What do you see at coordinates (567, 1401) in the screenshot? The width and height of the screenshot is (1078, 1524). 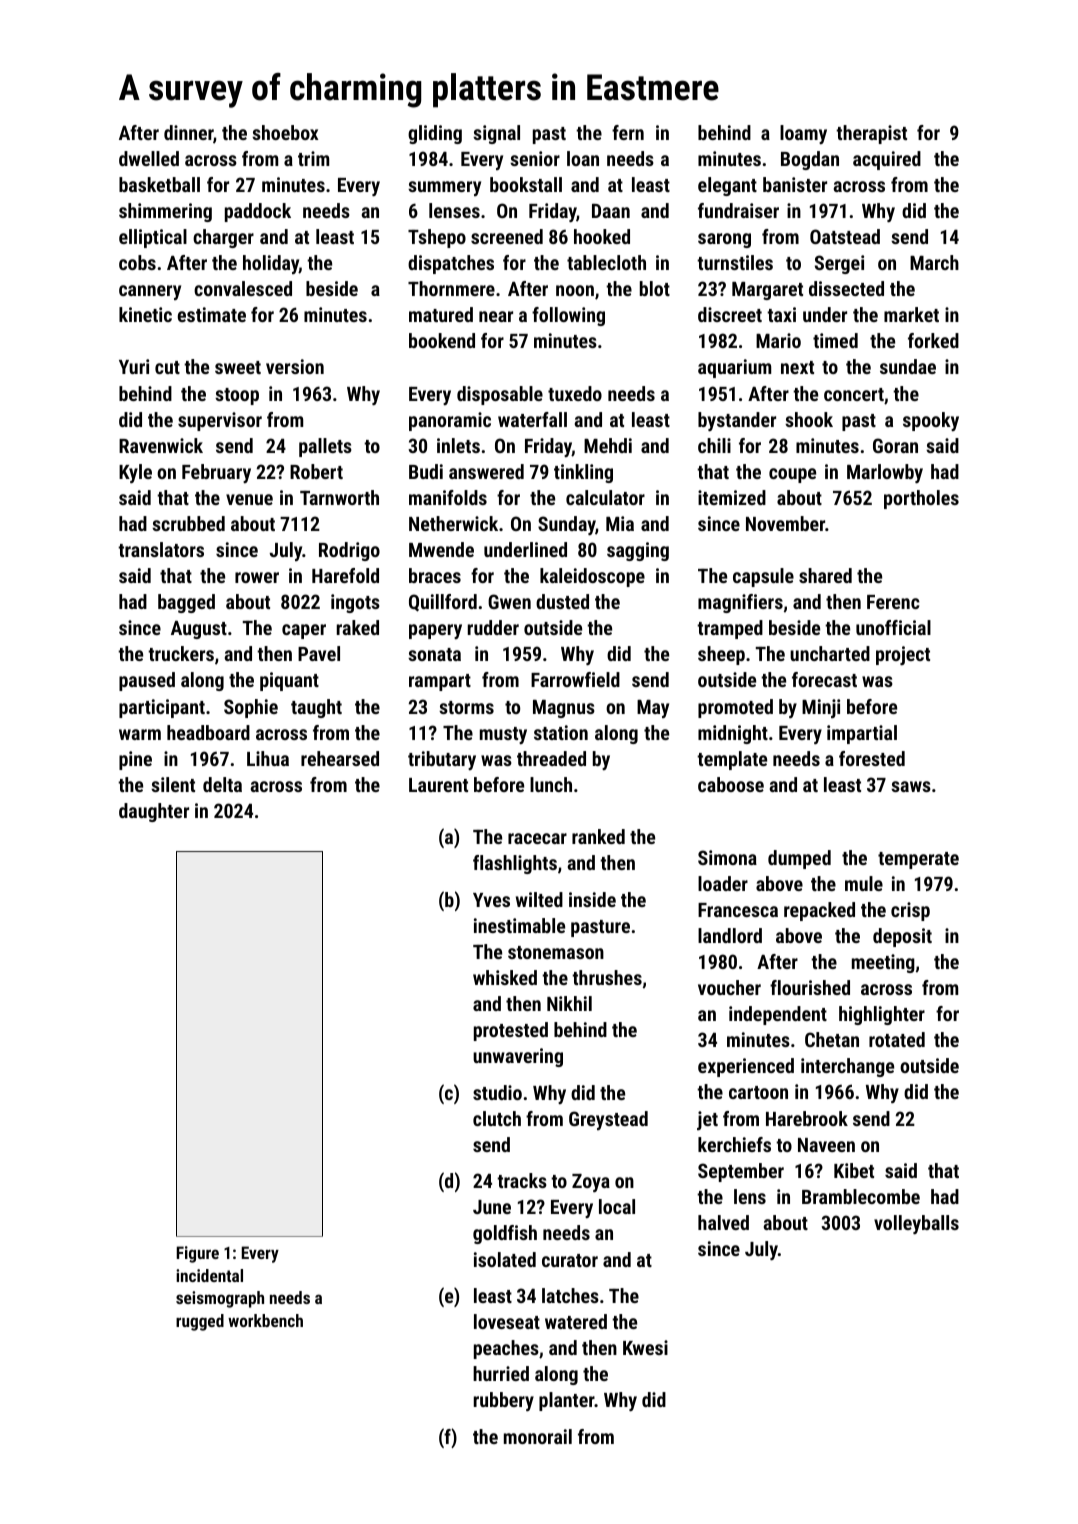 I see `planter` at bounding box center [567, 1401].
